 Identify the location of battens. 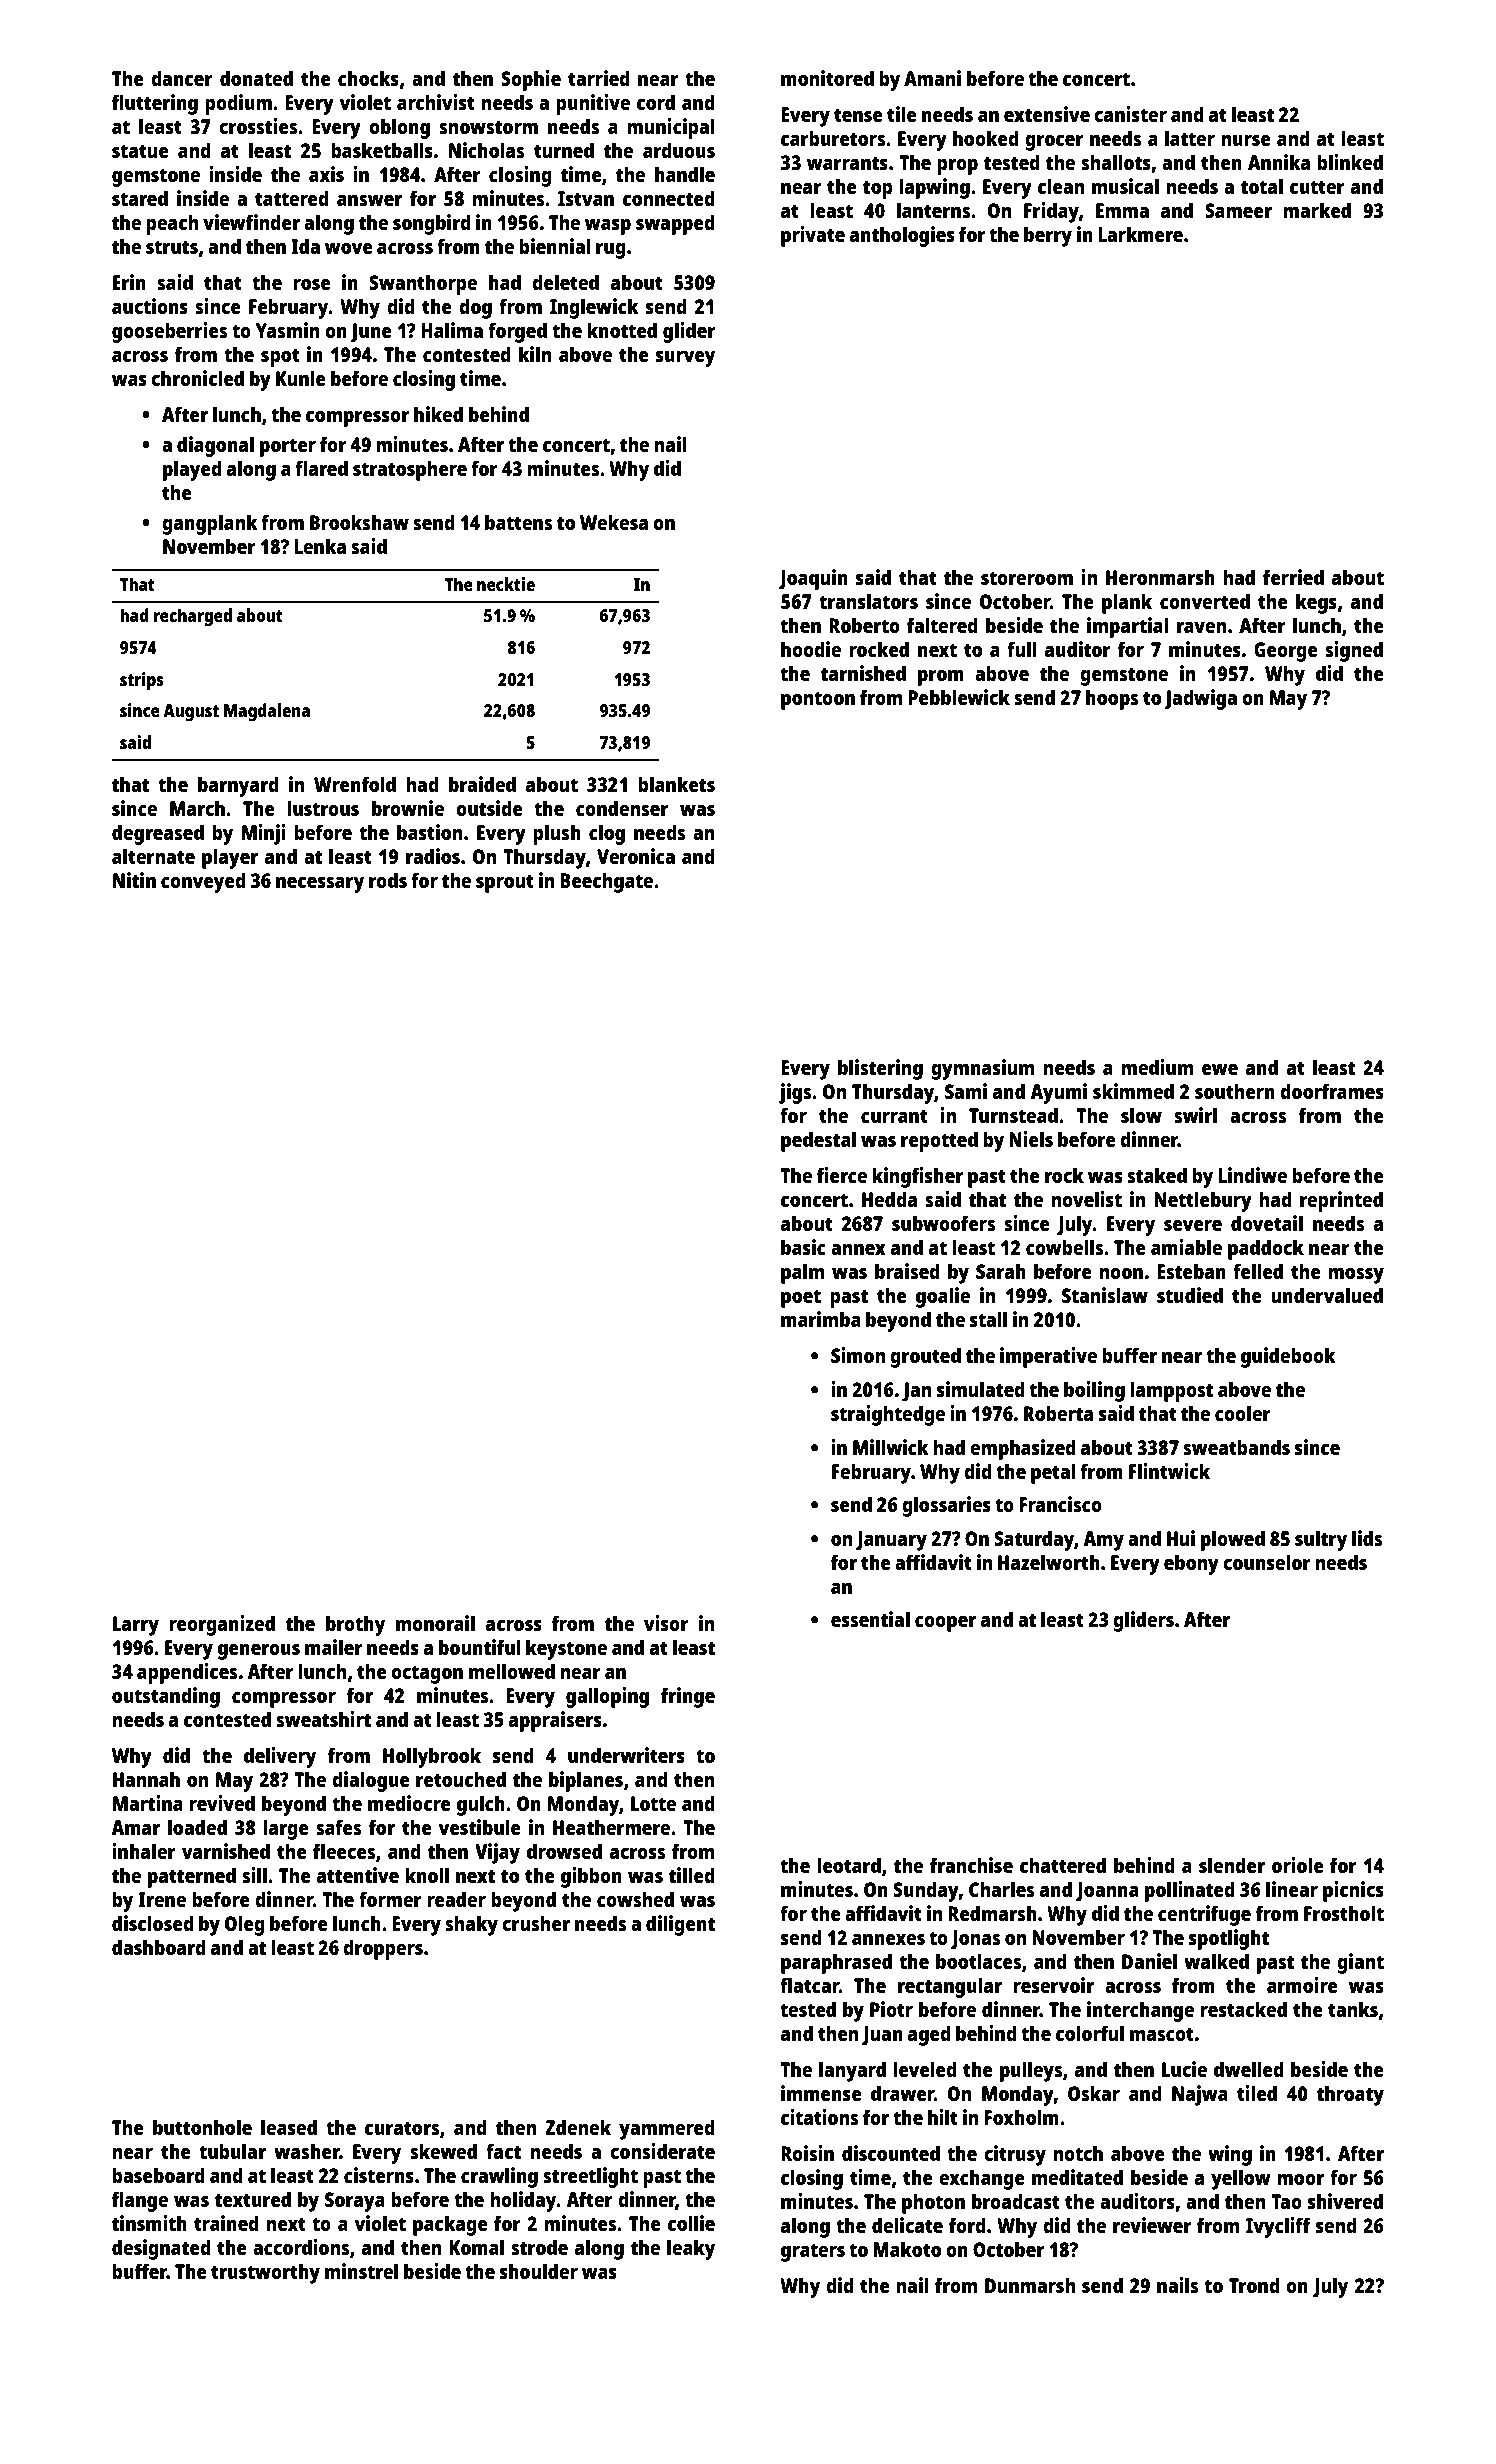
(518, 522).
